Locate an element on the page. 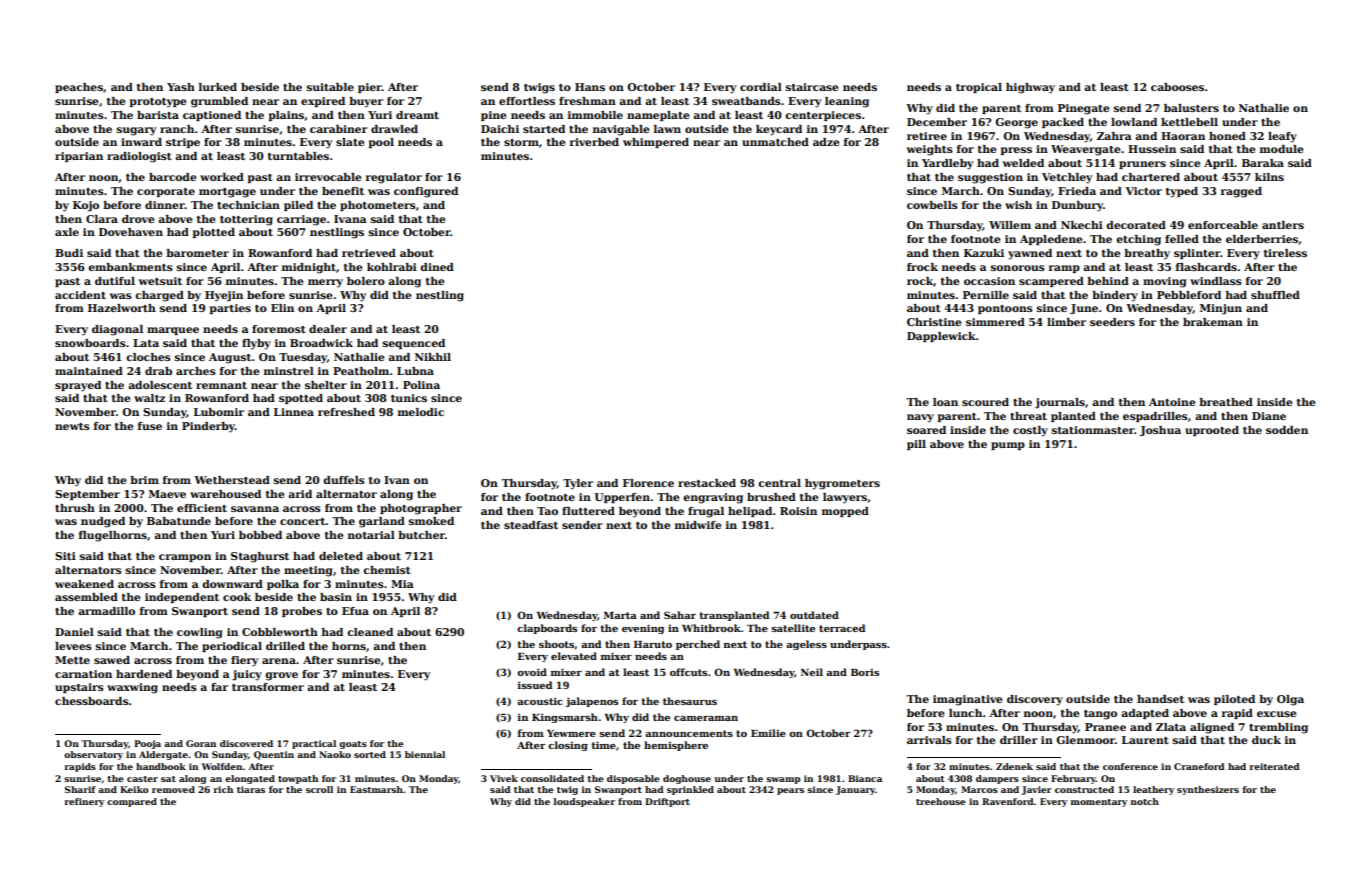  pears is located at coordinates (790, 791).
